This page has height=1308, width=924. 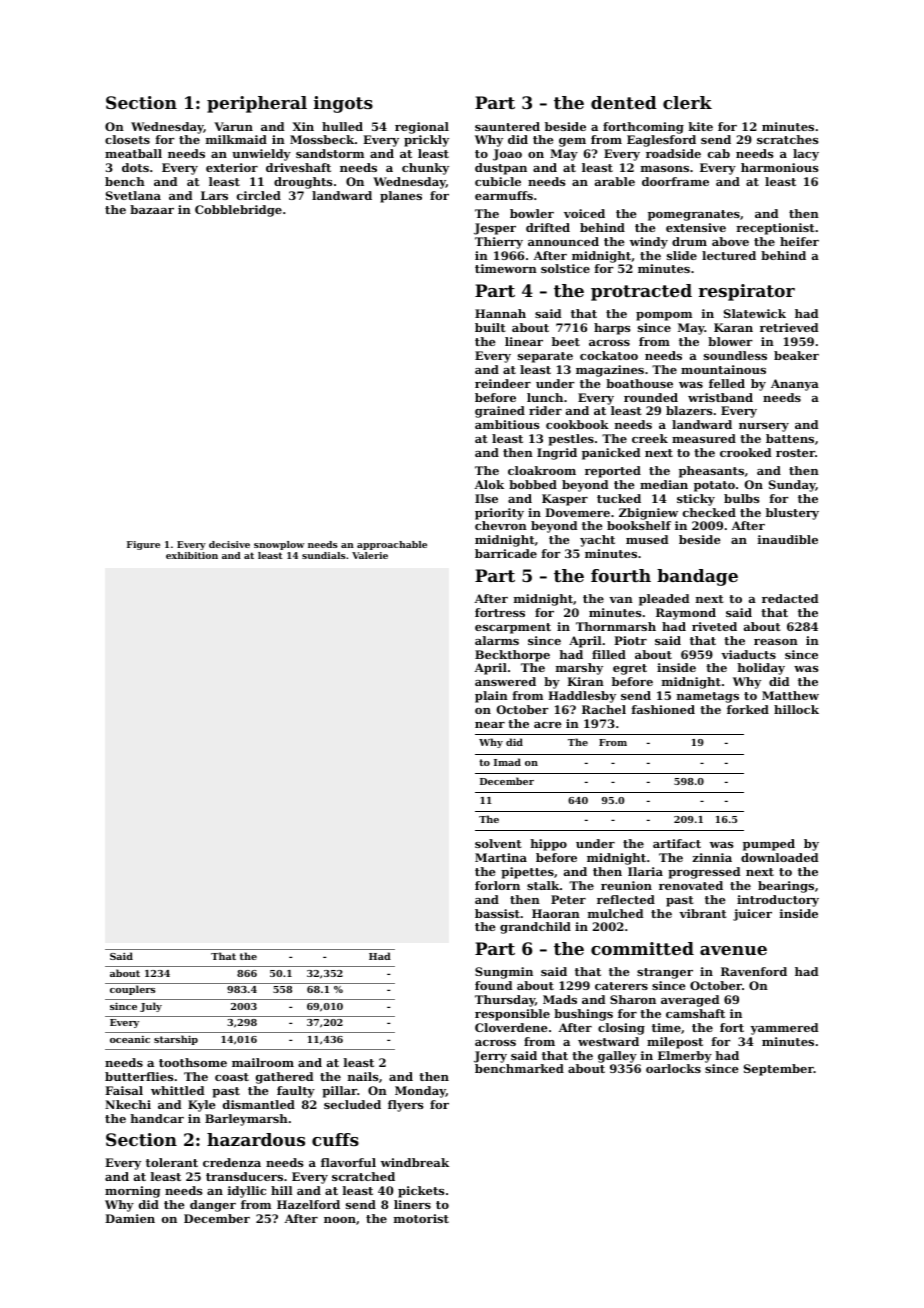 What do you see at coordinates (498, 843) in the page?
I see `solvent` at bounding box center [498, 843].
